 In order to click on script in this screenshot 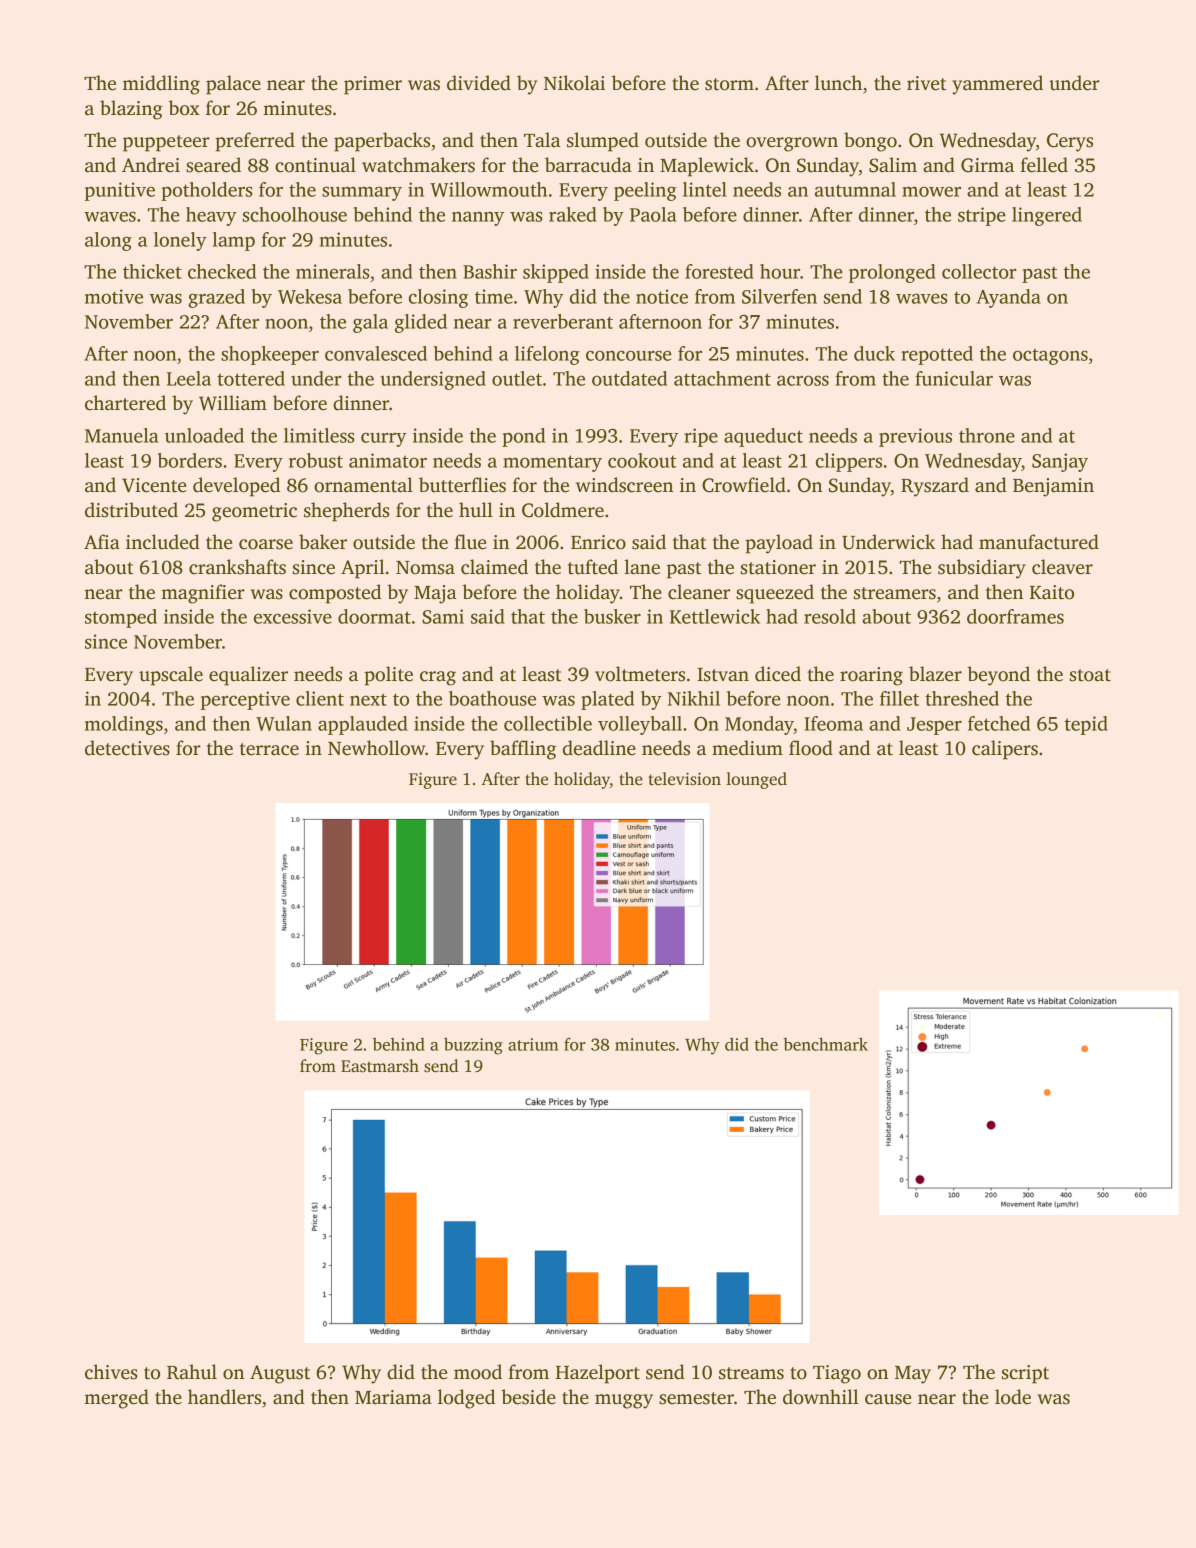, I will do `click(1025, 1374)`.
